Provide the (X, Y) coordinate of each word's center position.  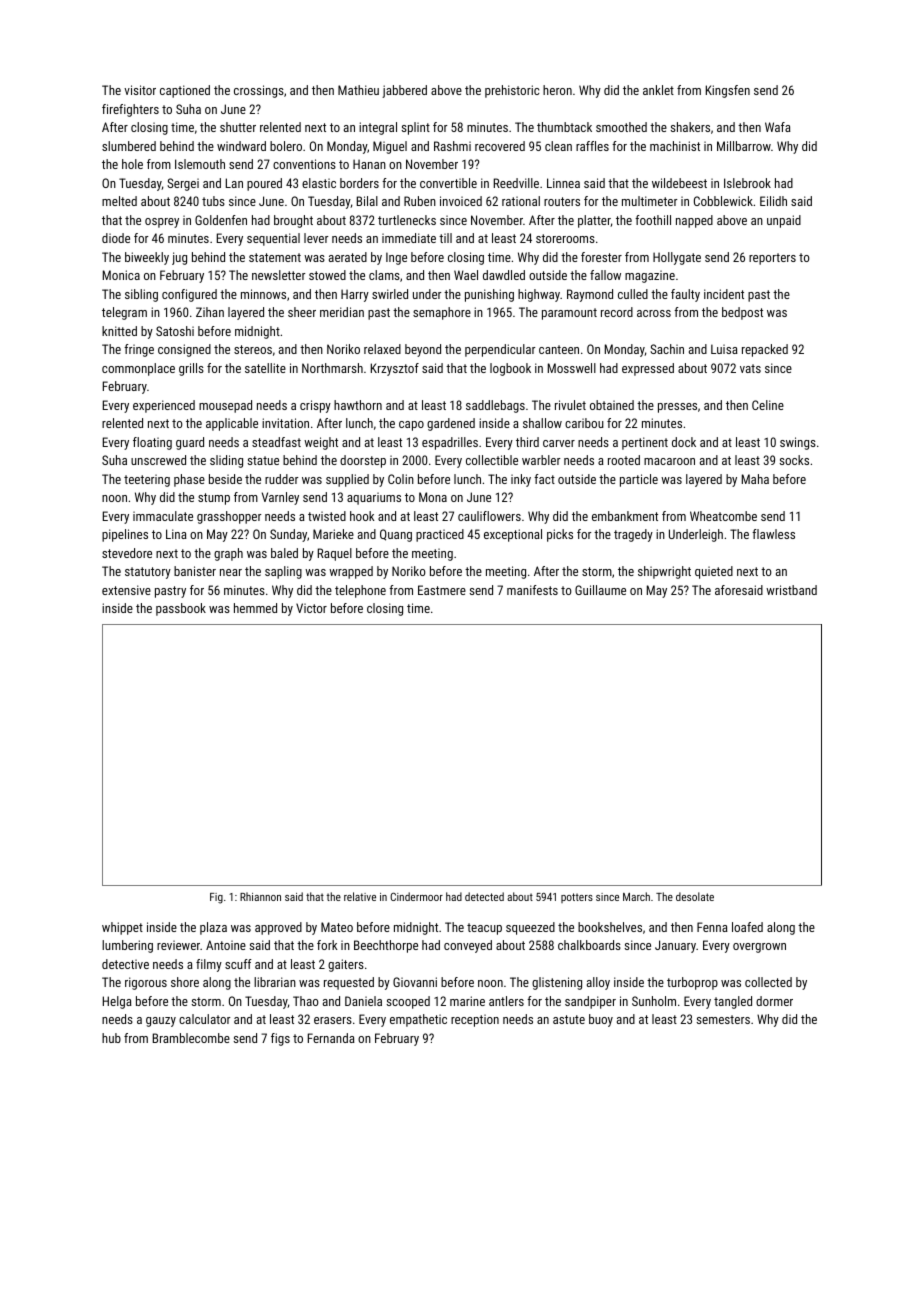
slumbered (129, 146)
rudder (281, 479)
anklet (658, 90)
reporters (772, 259)
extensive (126, 590)
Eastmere (442, 590)
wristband (791, 590)
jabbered (404, 91)
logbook (510, 369)
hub (111, 1038)
